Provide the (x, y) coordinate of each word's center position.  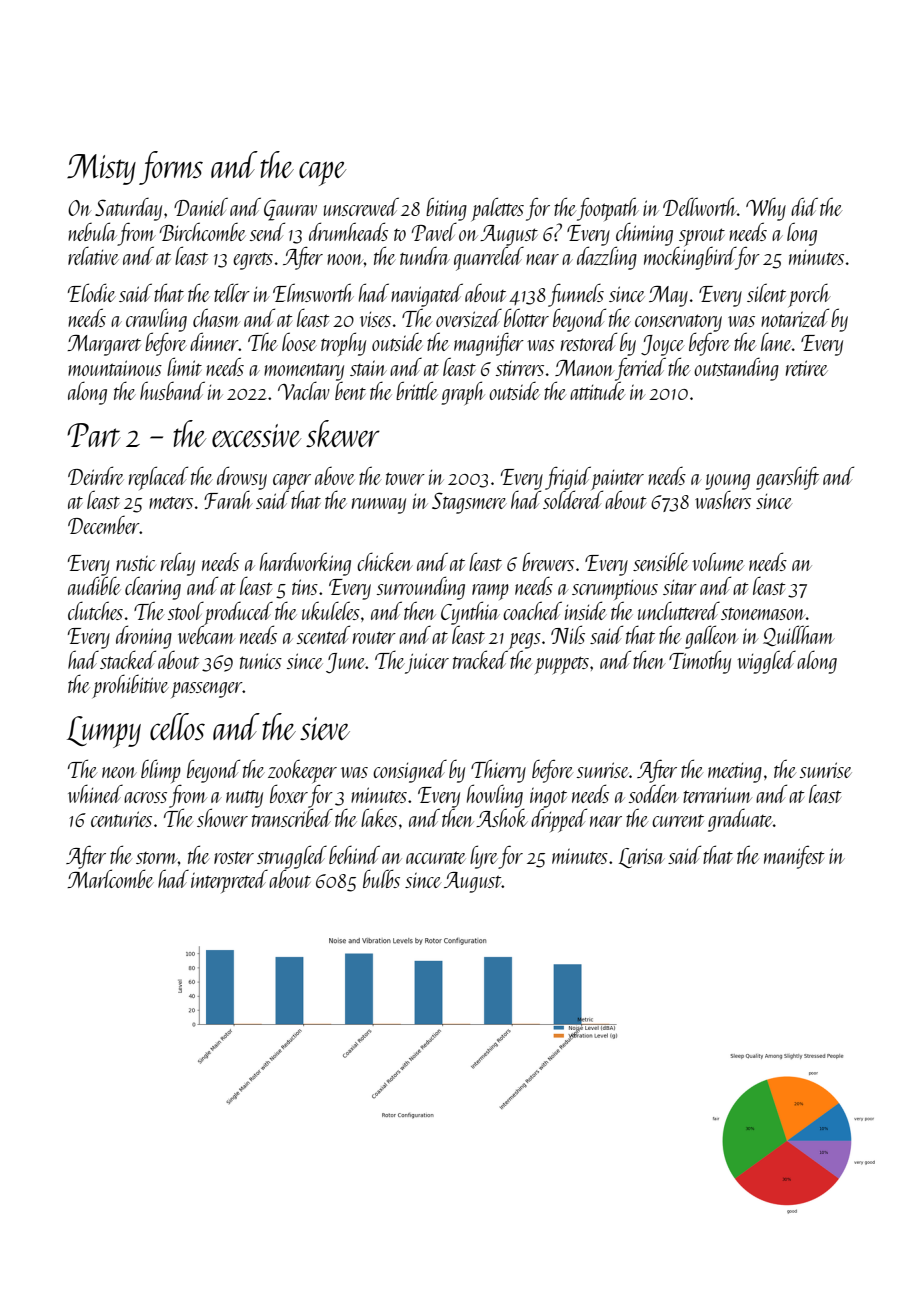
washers (723, 499)
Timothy (700, 662)
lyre (484, 857)
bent (350, 391)
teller (232, 292)
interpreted (229, 881)
